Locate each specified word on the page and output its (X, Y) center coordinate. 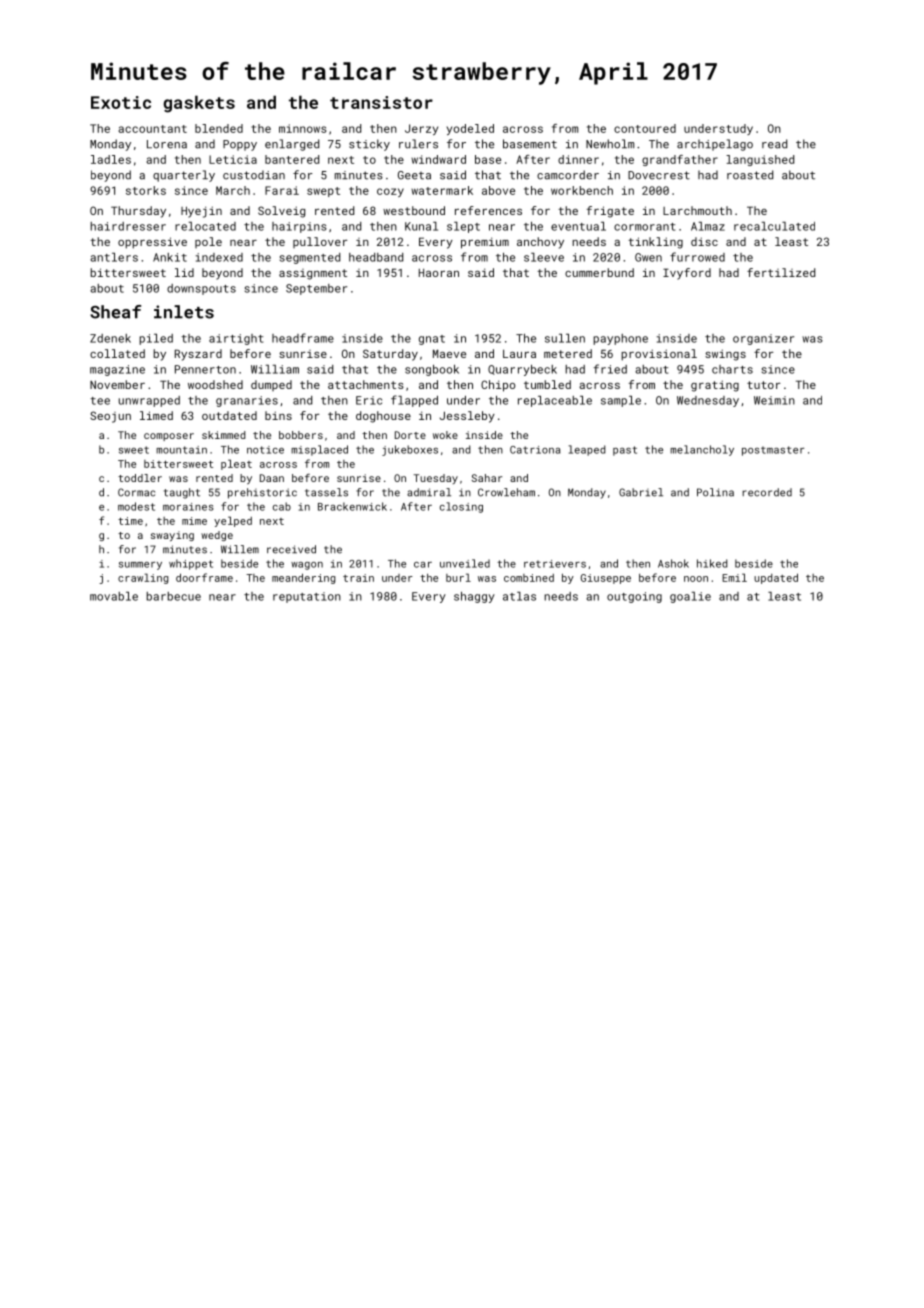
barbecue (174, 596)
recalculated (774, 226)
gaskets (199, 104)
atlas (519, 596)
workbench (582, 190)
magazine (117, 370)
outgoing (634, 597)
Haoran (439, 273)
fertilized (781, 272)
